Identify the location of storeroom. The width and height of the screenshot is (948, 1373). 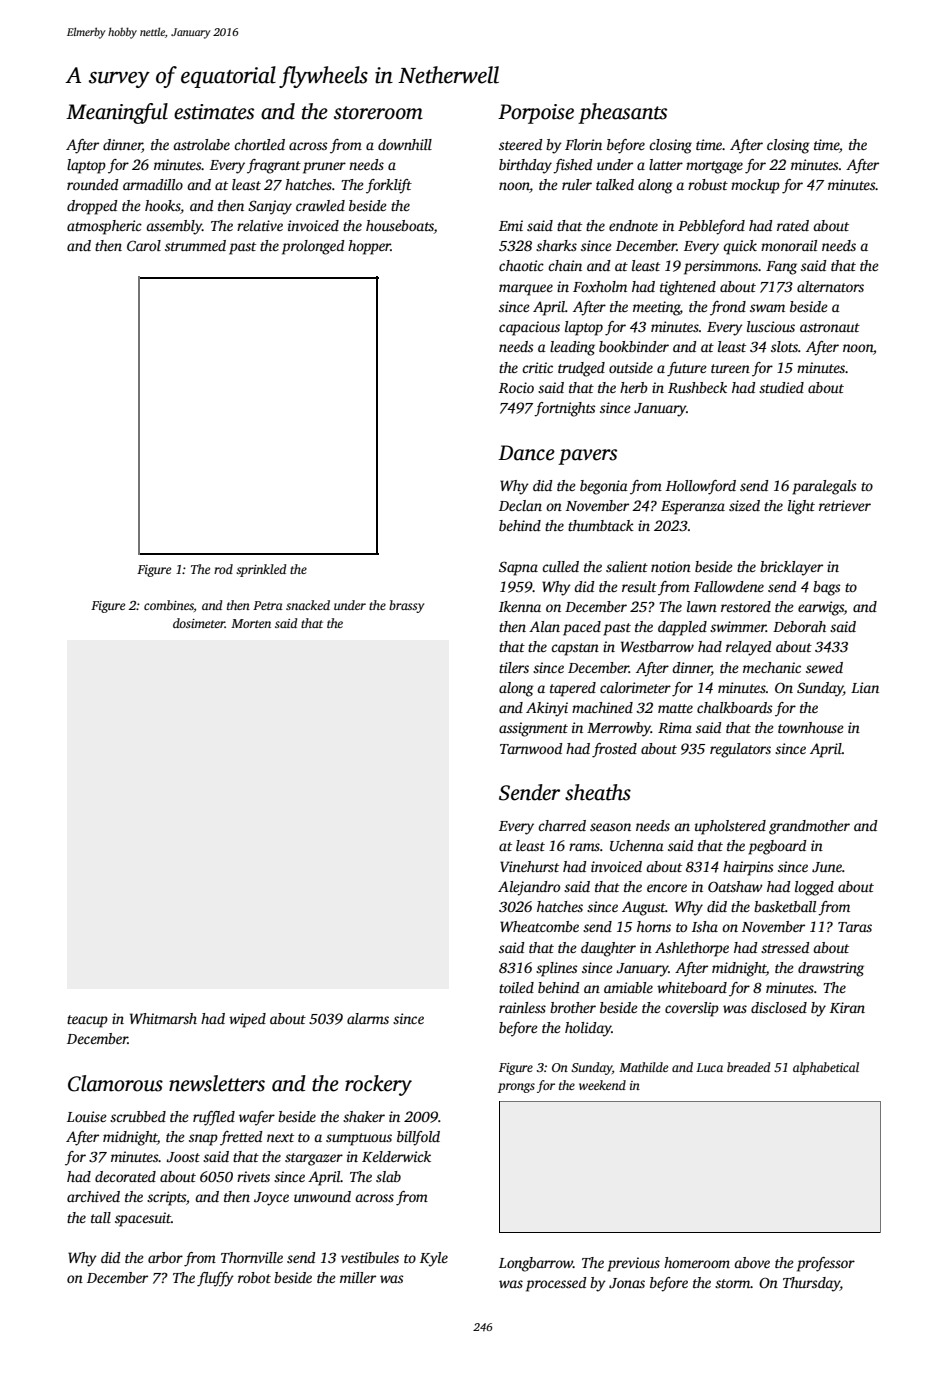
(378, 113).
